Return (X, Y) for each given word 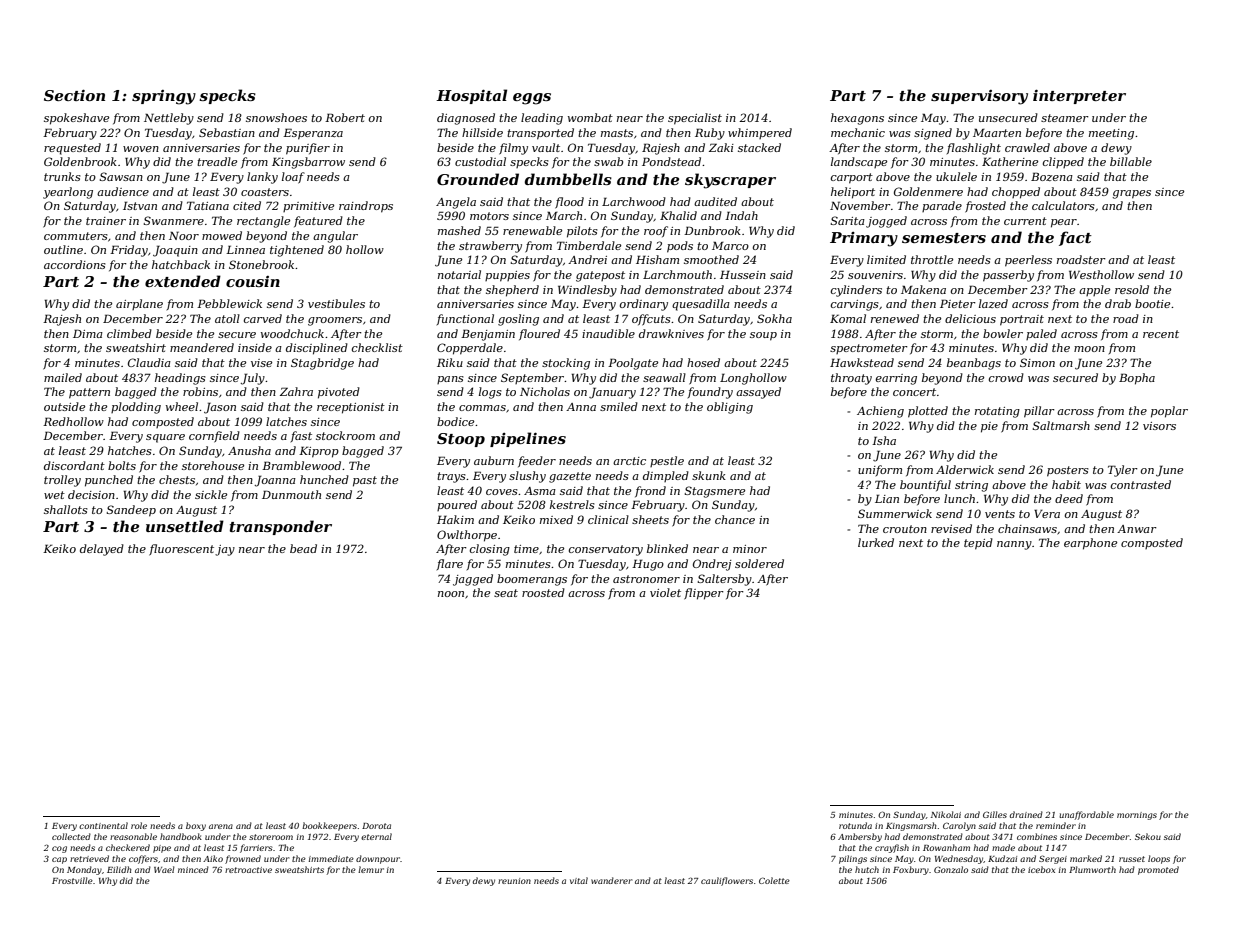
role (139, 825)
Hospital (471, 96)
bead (303, 548)
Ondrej (712, 565)
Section (74, 95)
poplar (1169, 412)
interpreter (1079, 96)
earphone (1090, 544)
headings (180, 379)
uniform (880, 470)
